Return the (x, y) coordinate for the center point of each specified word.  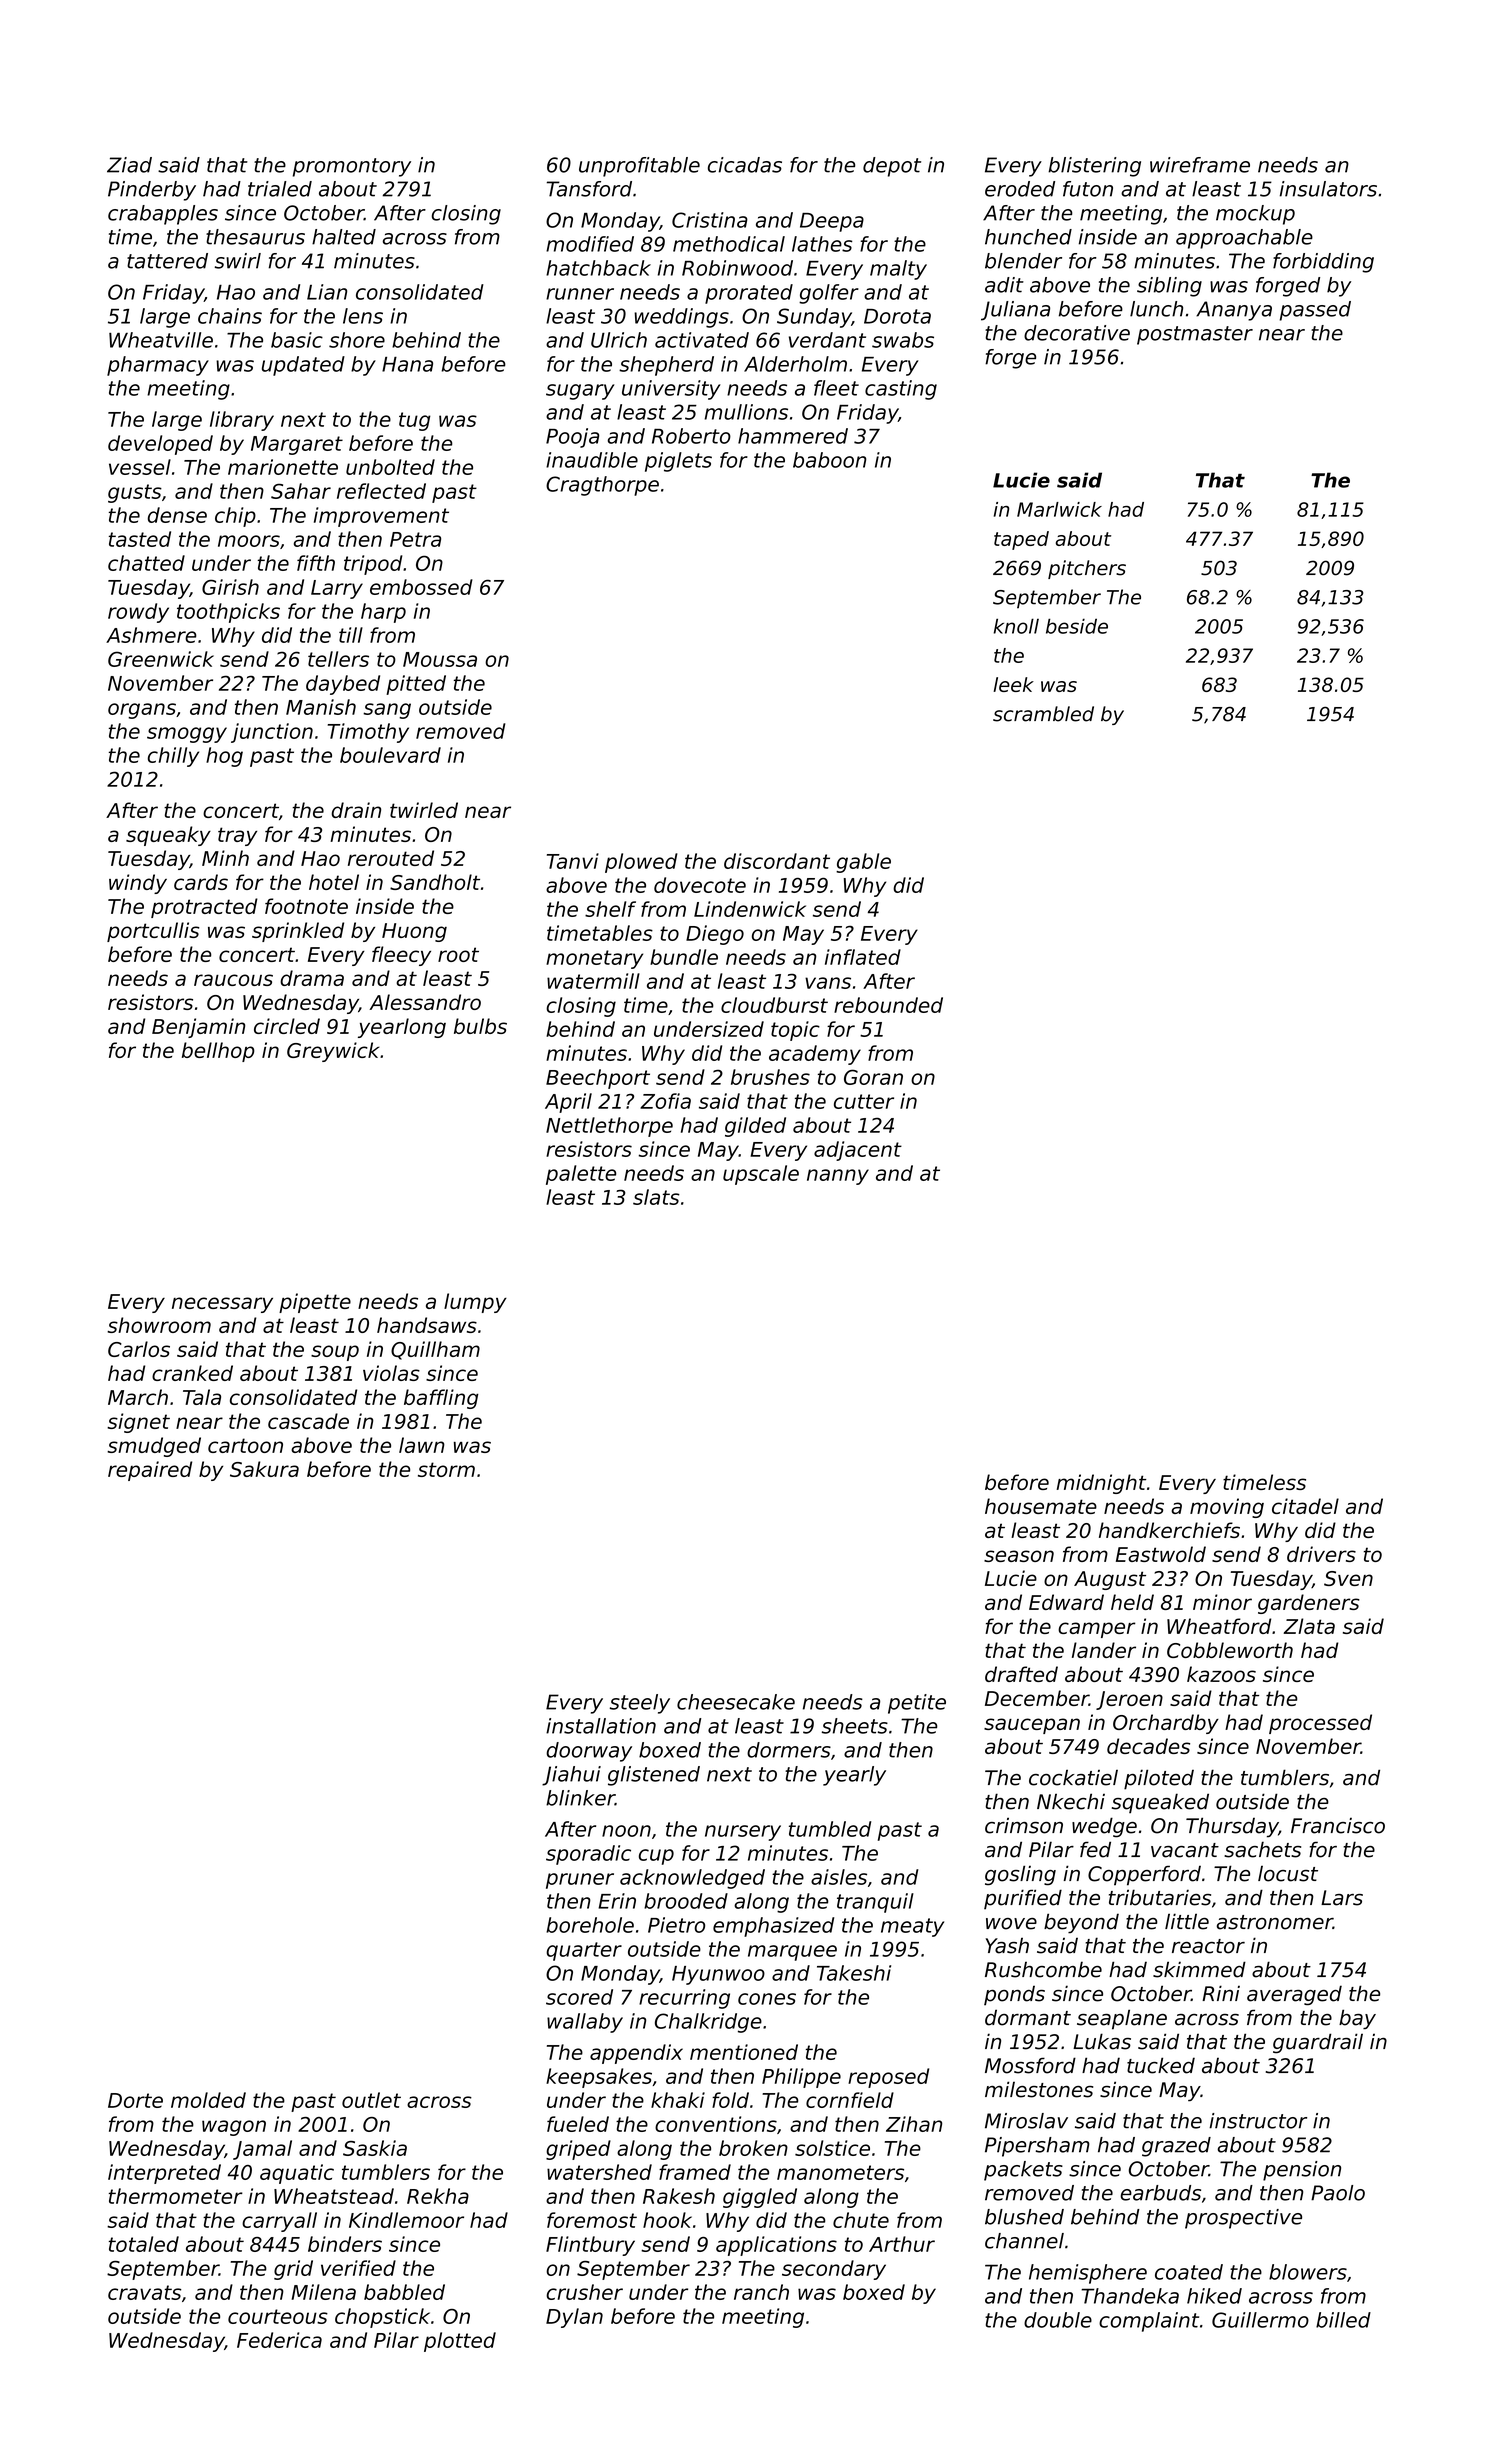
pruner (580, 1881)
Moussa (440, 659)
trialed (280, 189)
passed (1315, 311)
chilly (173, 757)
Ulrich (619, 340)
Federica (279, 2340)
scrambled (1043, 714)
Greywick (333, 1052)
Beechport (598, 1079)
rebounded (888, 1005)
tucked (1161, 2065)
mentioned (744, 2052)
